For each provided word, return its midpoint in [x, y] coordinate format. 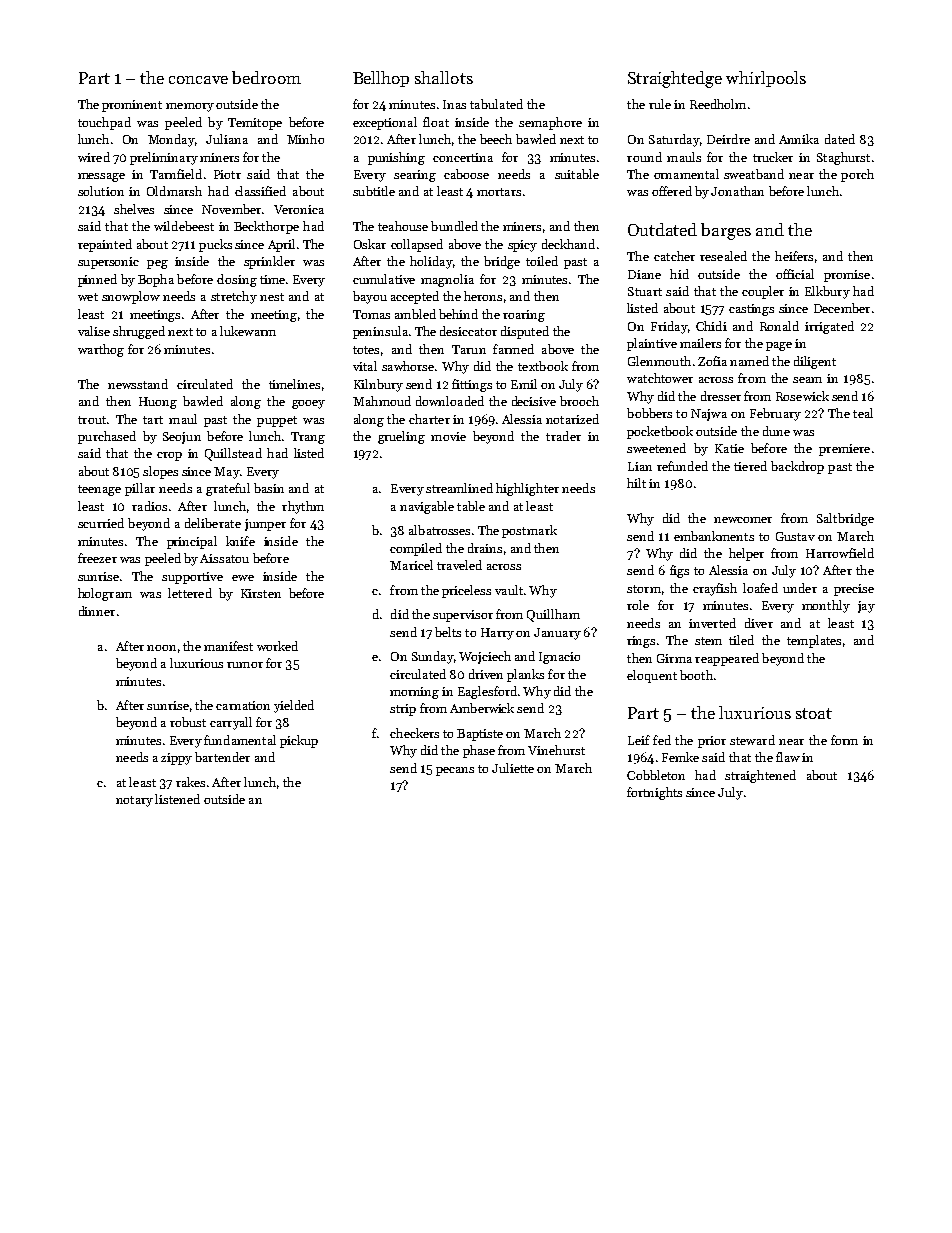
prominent [132, 106]
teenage [99, 490]
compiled [416, 549]
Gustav [795, 536]
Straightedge [675, 79]
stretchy [234, 297]
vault [509, 590]
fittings [472, 385]
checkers [414, 733]
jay [866, 607]
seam [807, 380]
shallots [444, 77]
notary [134, 801]
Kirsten [261, 593]
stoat [814, 713]
